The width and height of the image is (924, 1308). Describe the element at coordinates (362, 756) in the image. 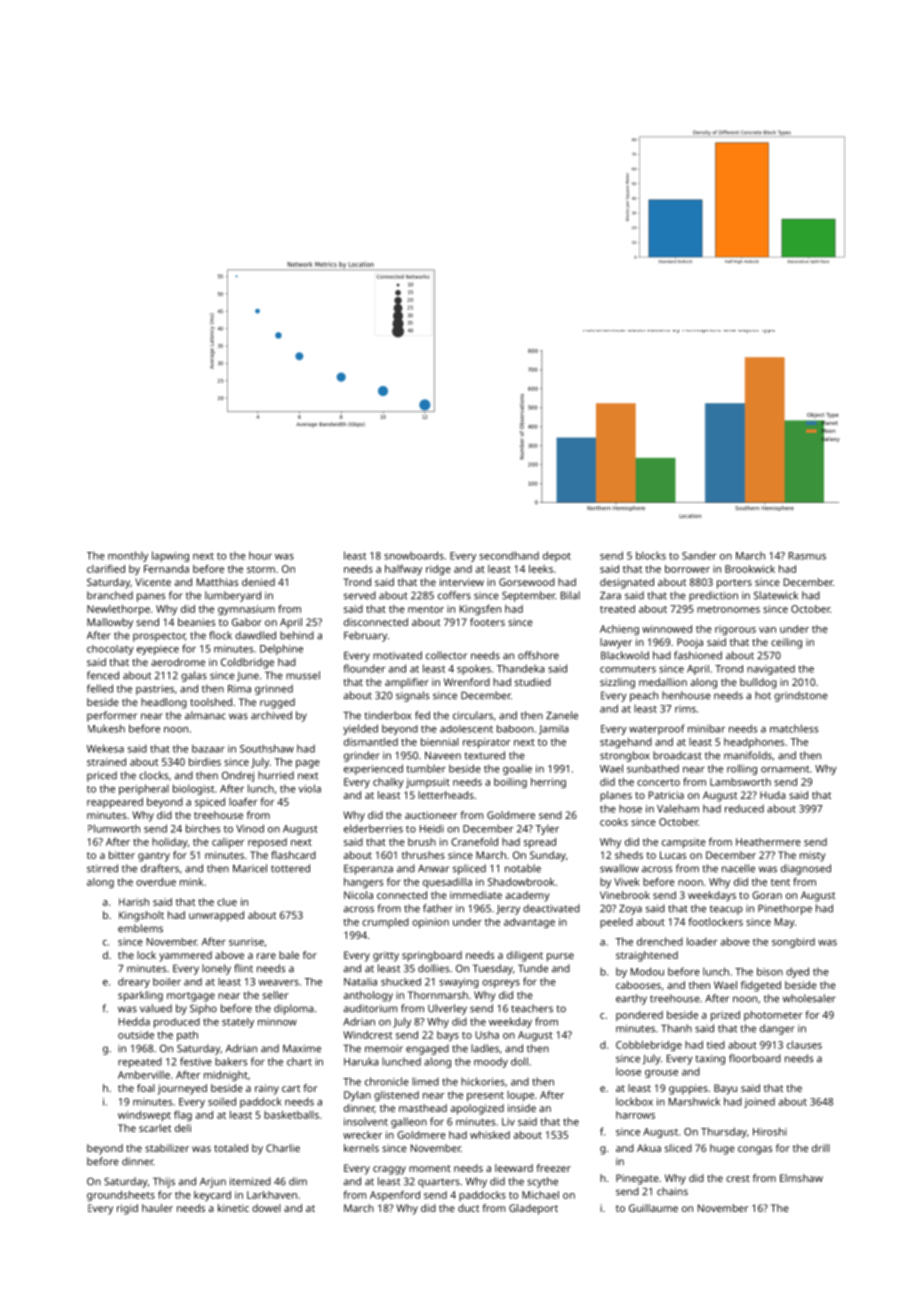

I see `grinder` at that location.
